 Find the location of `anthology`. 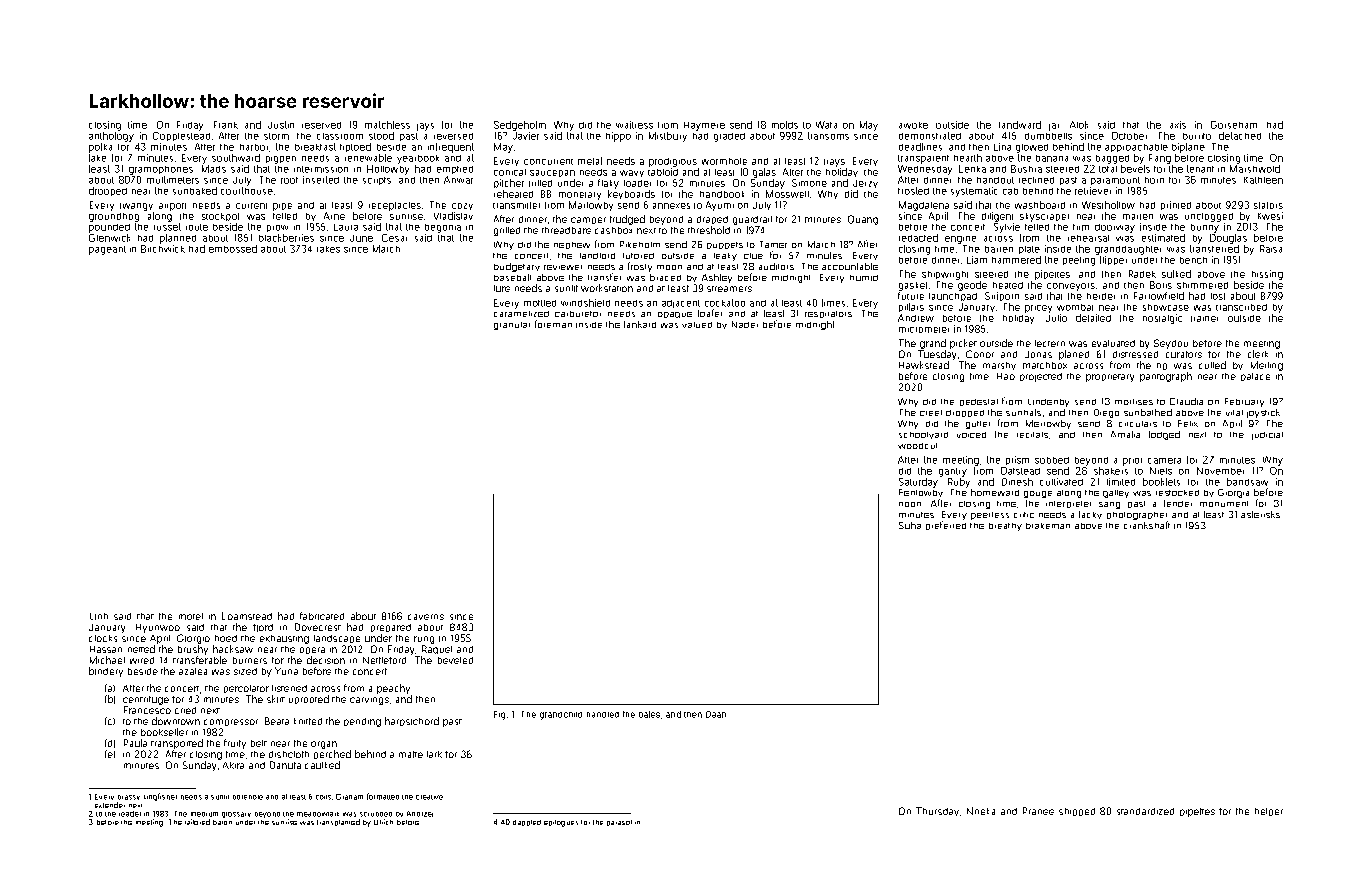

anthology is located at coordinates (111, 137).
